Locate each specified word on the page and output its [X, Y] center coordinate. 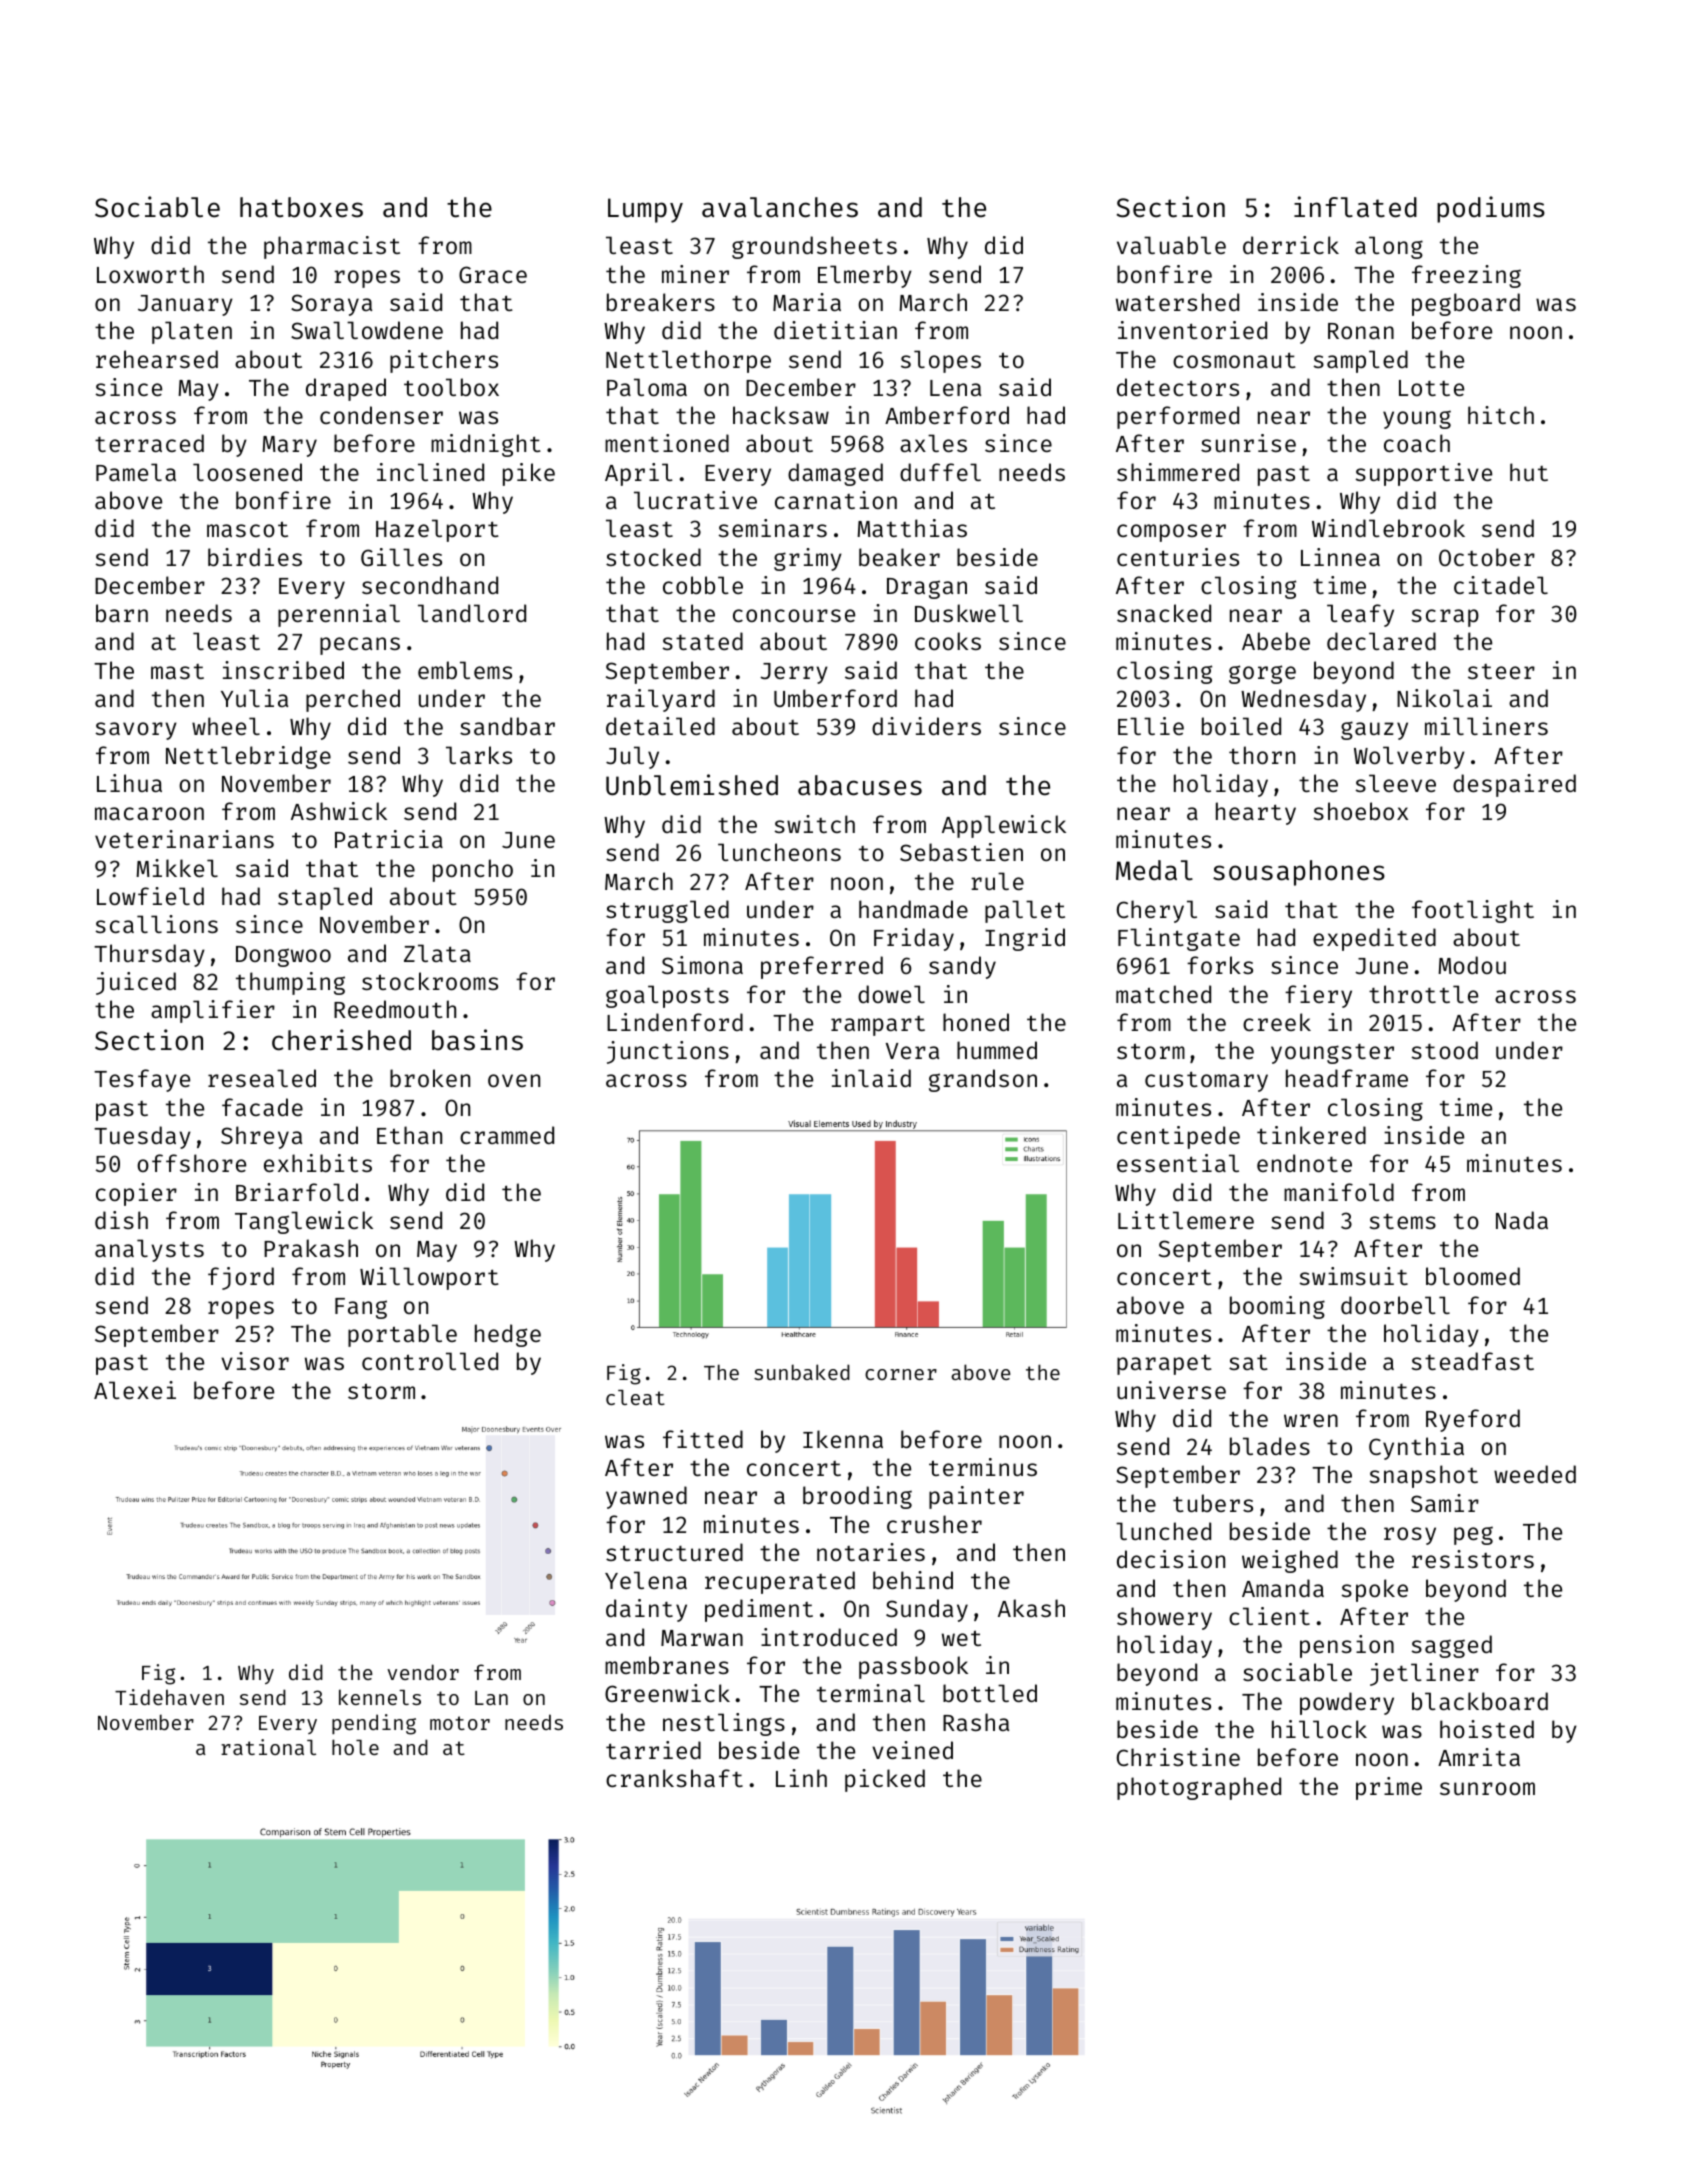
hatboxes [301, 207]
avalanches [780, 207]
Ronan [1361, 331]
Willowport [429, 1278]
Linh [801, 1778]
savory [136, 731]
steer [1501, 671]
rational [268, 1747]
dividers [926, 726]
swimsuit [1353, 1276]
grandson [983, 1080]
